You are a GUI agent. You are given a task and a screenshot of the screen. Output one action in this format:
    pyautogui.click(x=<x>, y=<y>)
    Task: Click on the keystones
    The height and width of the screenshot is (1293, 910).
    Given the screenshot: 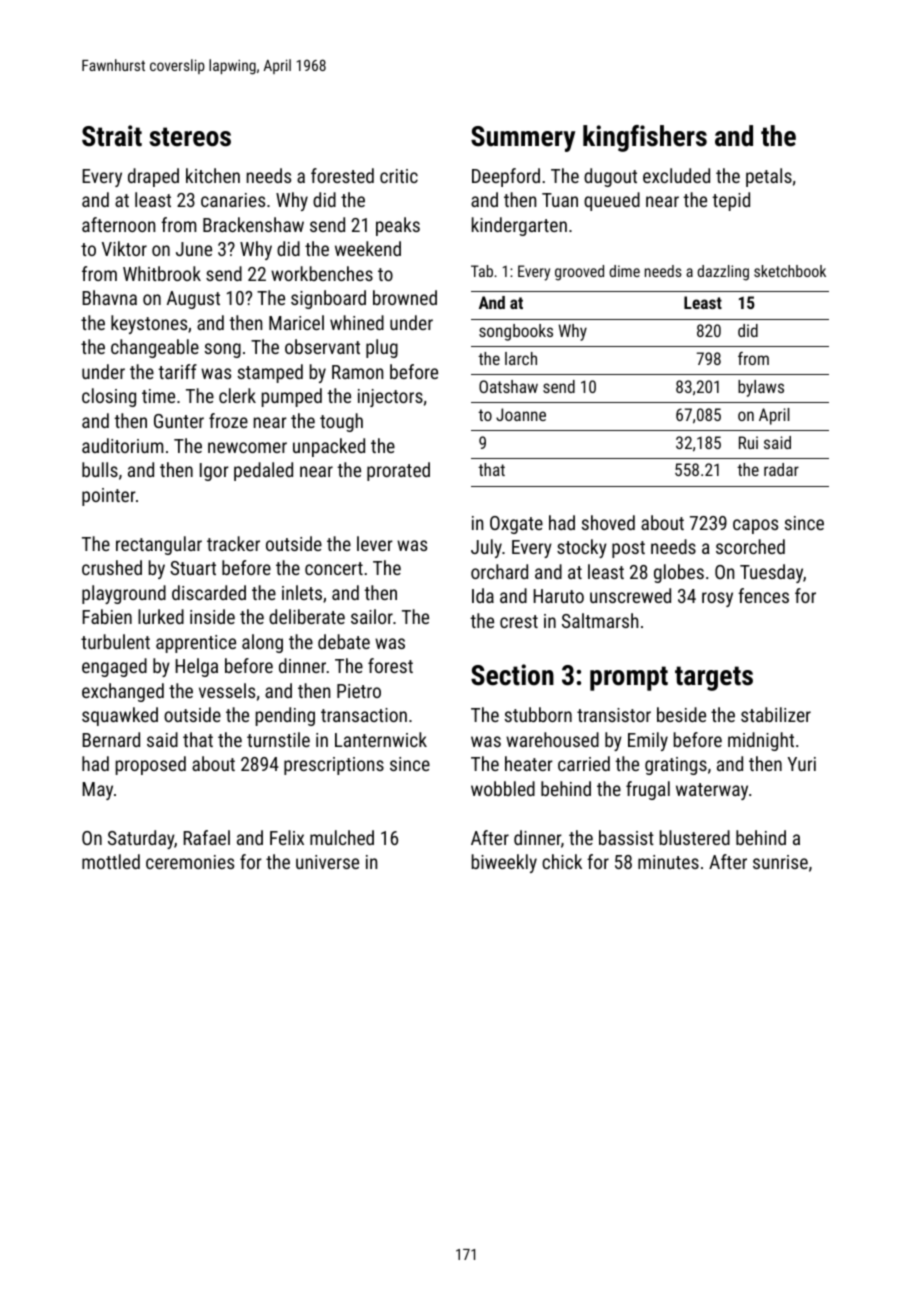 What is the action you would take?
    pyautogui.click(x=149, y=324)
